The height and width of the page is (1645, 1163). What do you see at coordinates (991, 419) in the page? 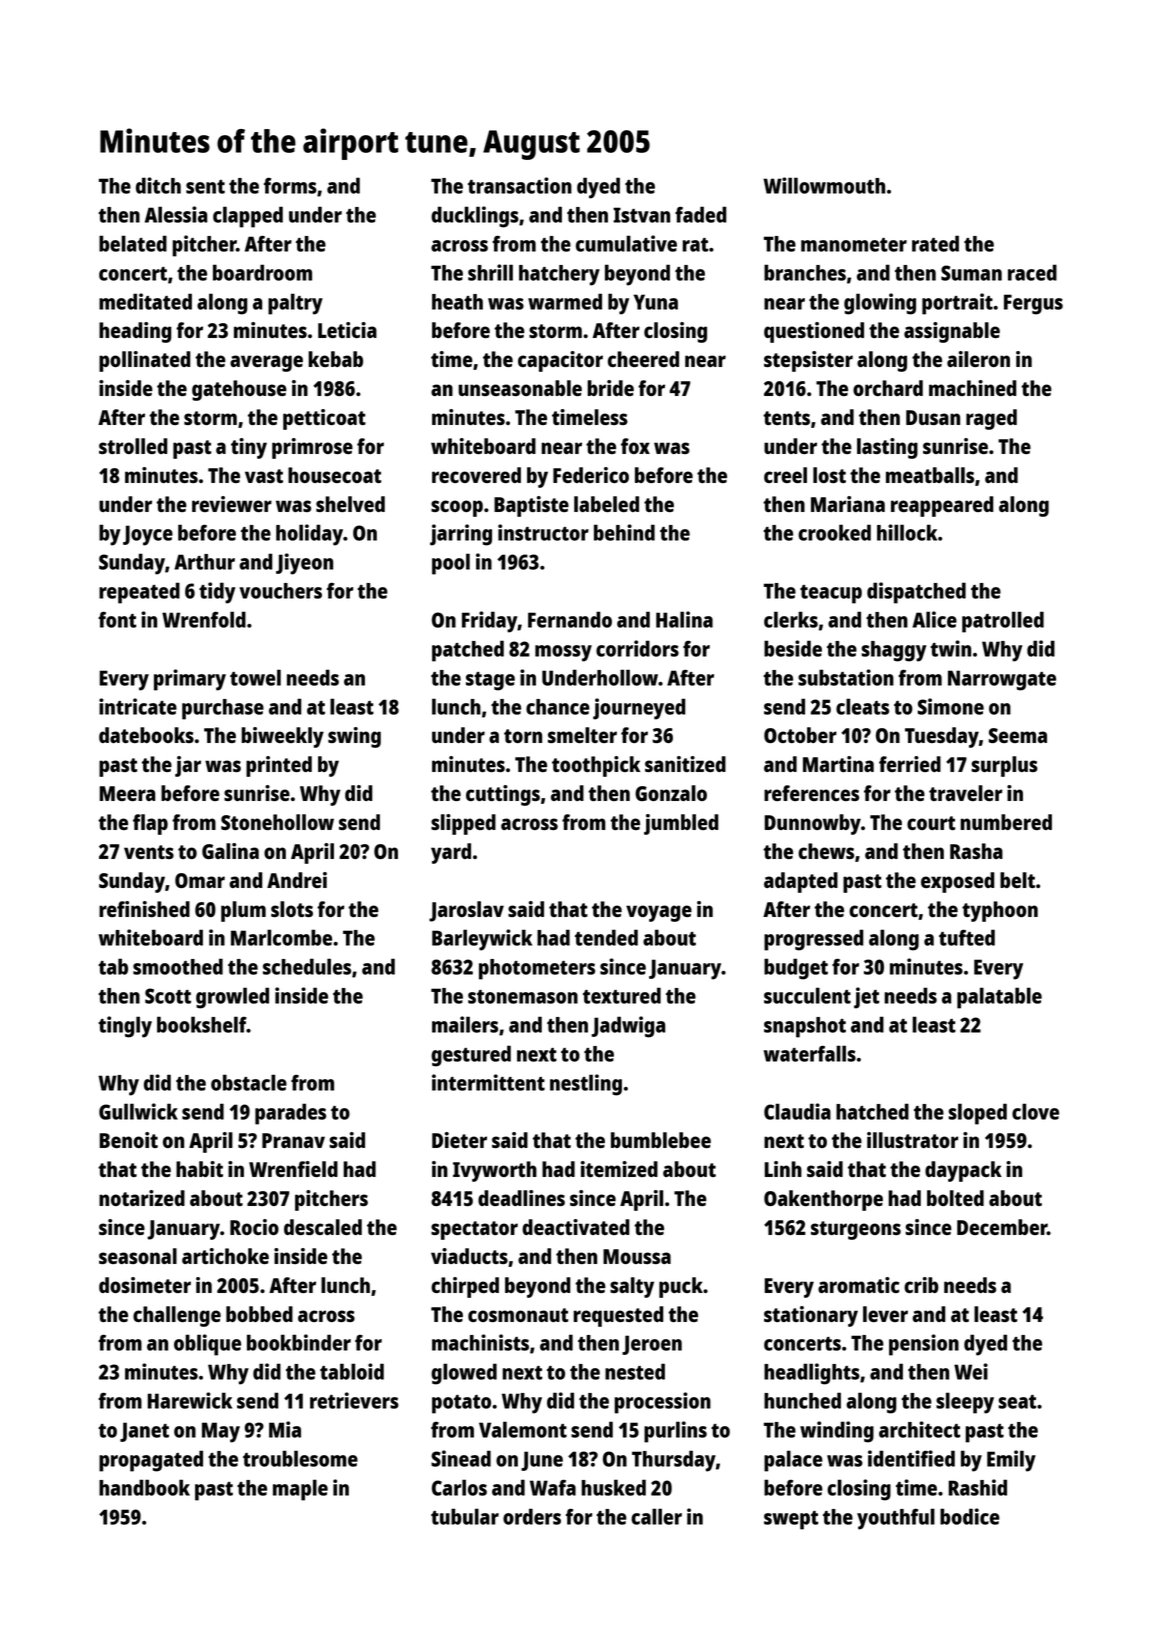
I see `raged` at bounding box center [991, 419].
